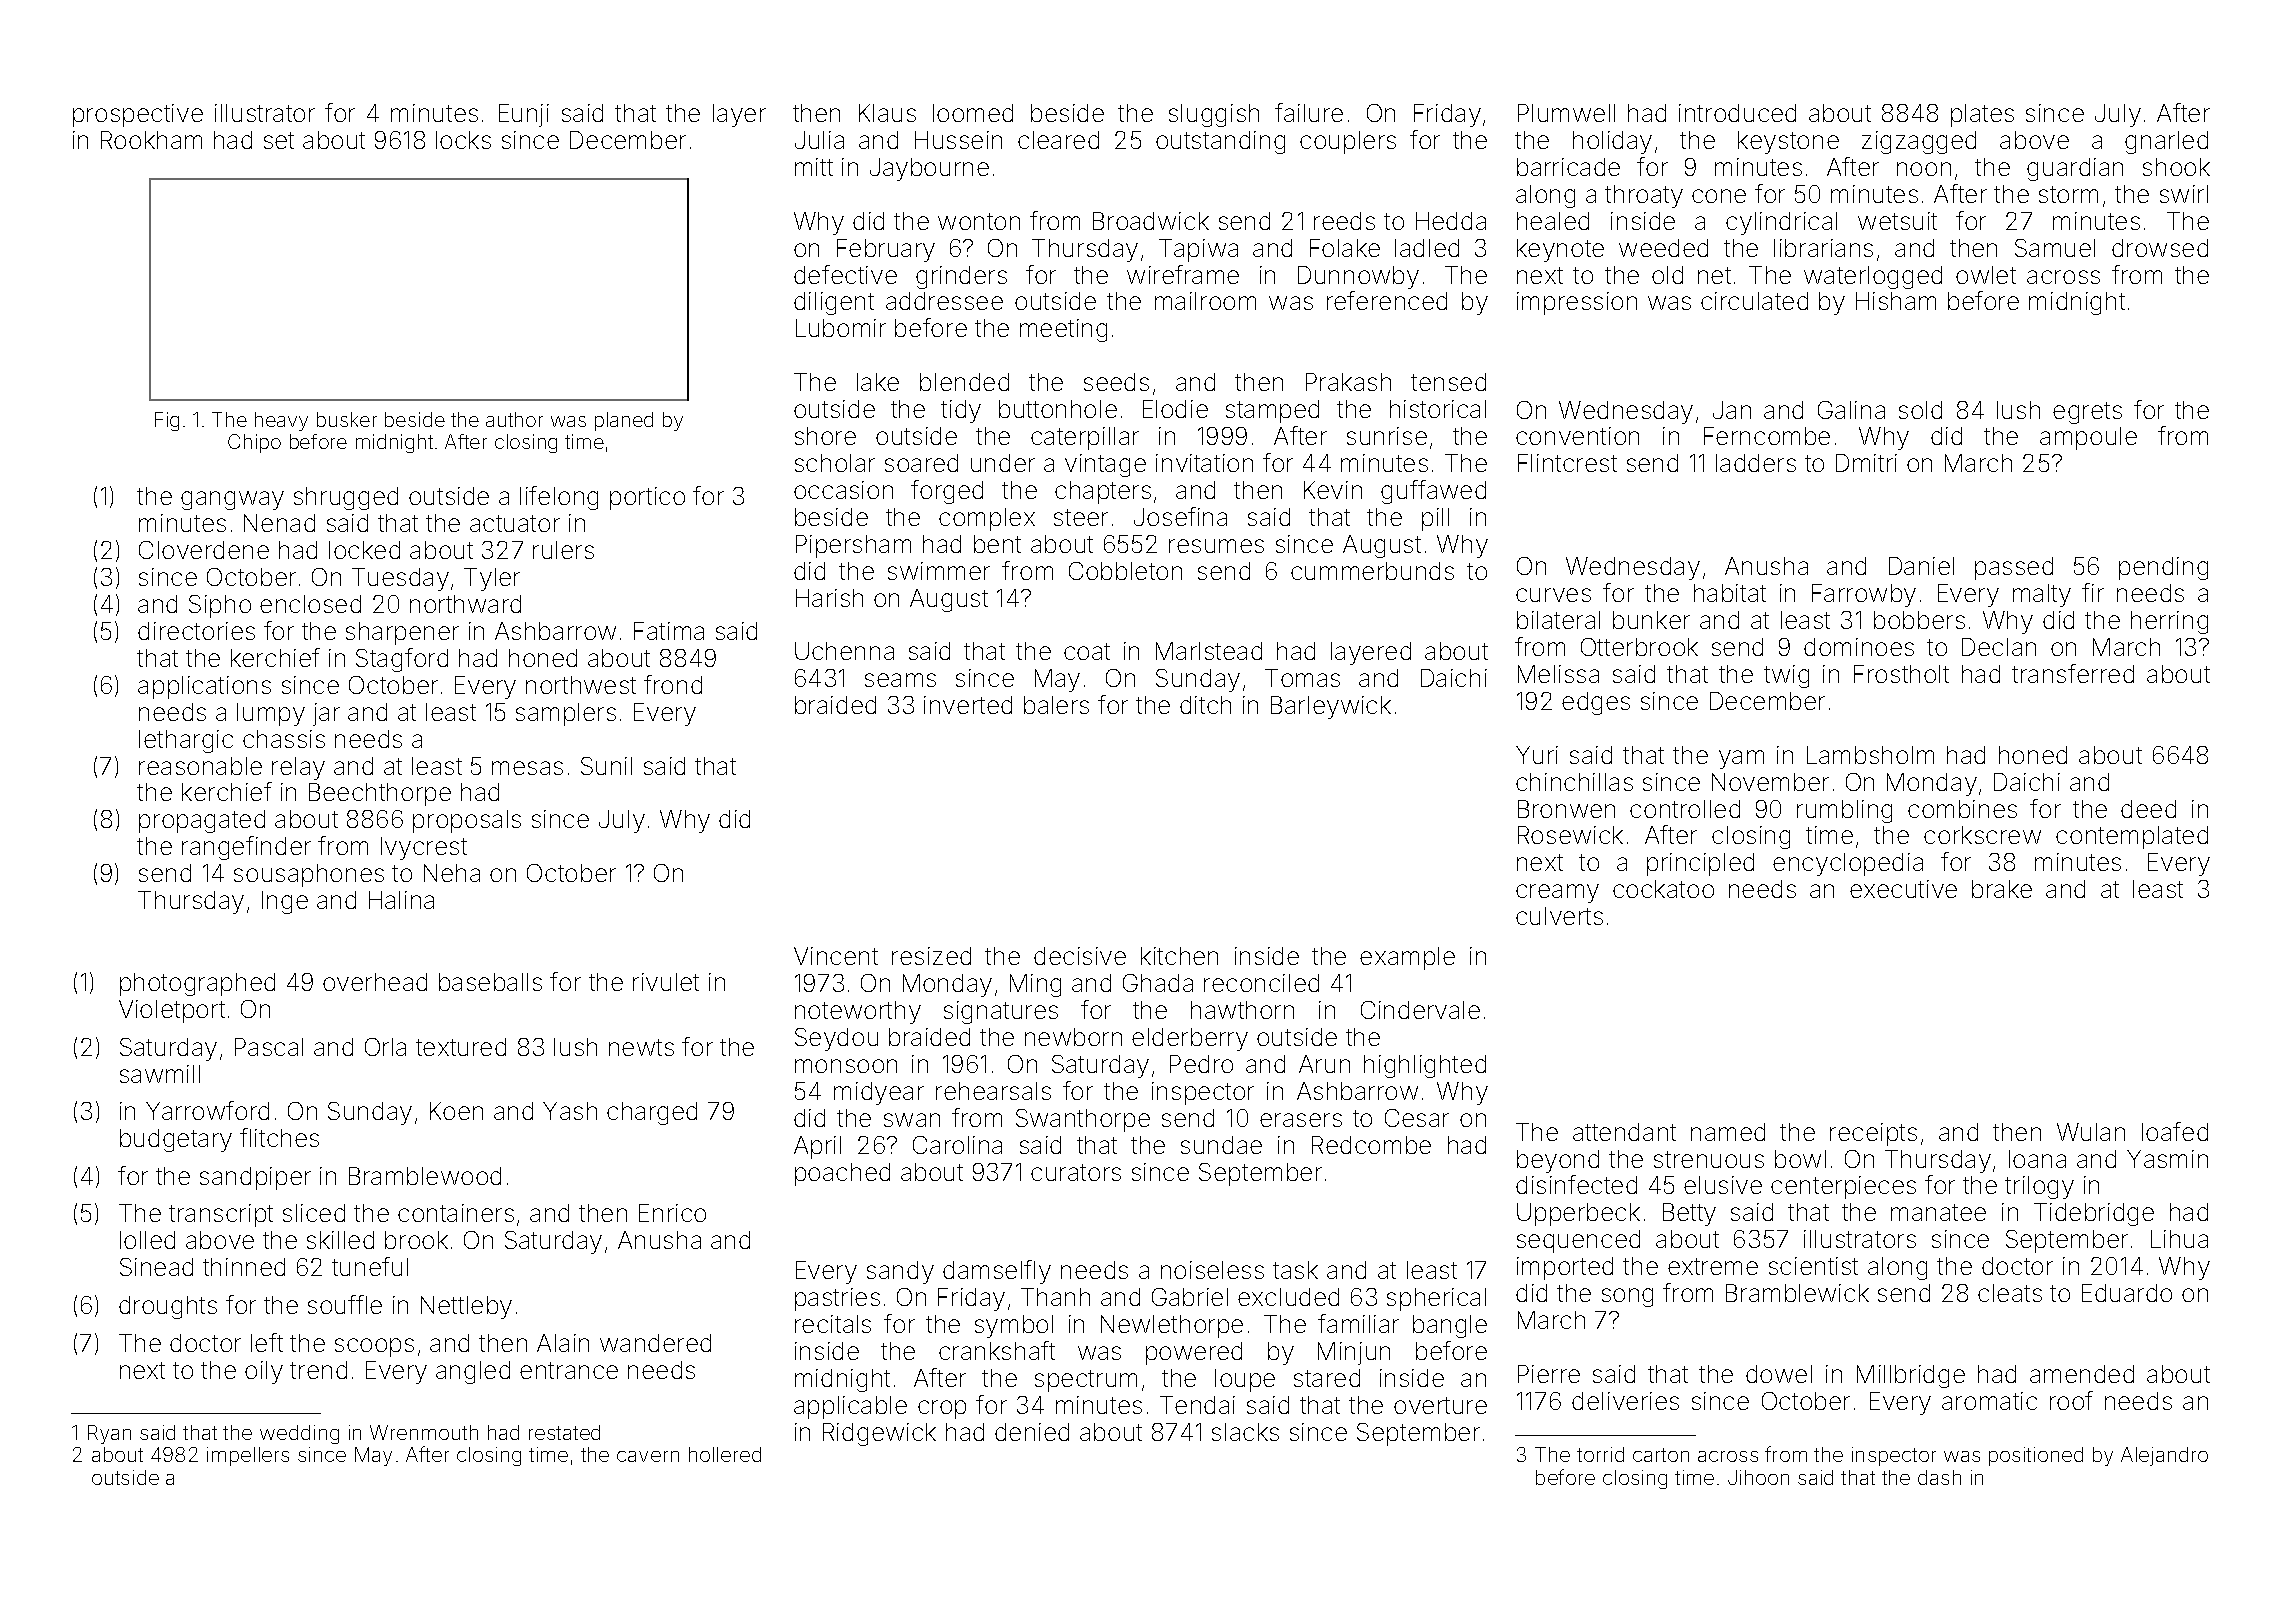 The width and height of the image is (2282, 1614). I want to click on northward, so click(465, 604).
